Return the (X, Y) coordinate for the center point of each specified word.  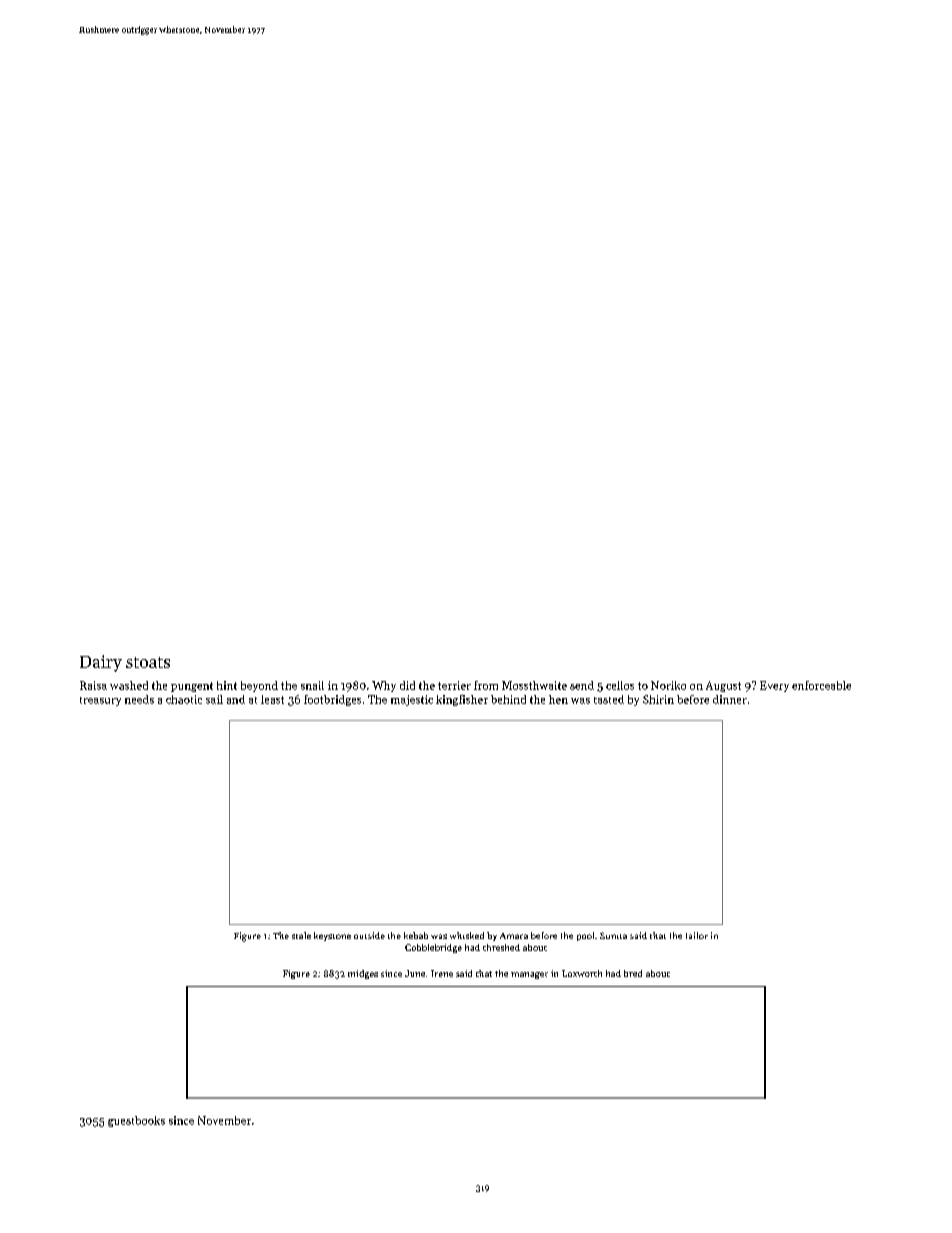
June (415, 973)
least (272, 699)
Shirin (658, 699)
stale (301, 935)
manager (529, 975)
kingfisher (462, 700)
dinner (730, 699)
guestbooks (136, 1121)
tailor (697, 935)
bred (633, 973)
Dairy (101, 663)
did (407, 685)
